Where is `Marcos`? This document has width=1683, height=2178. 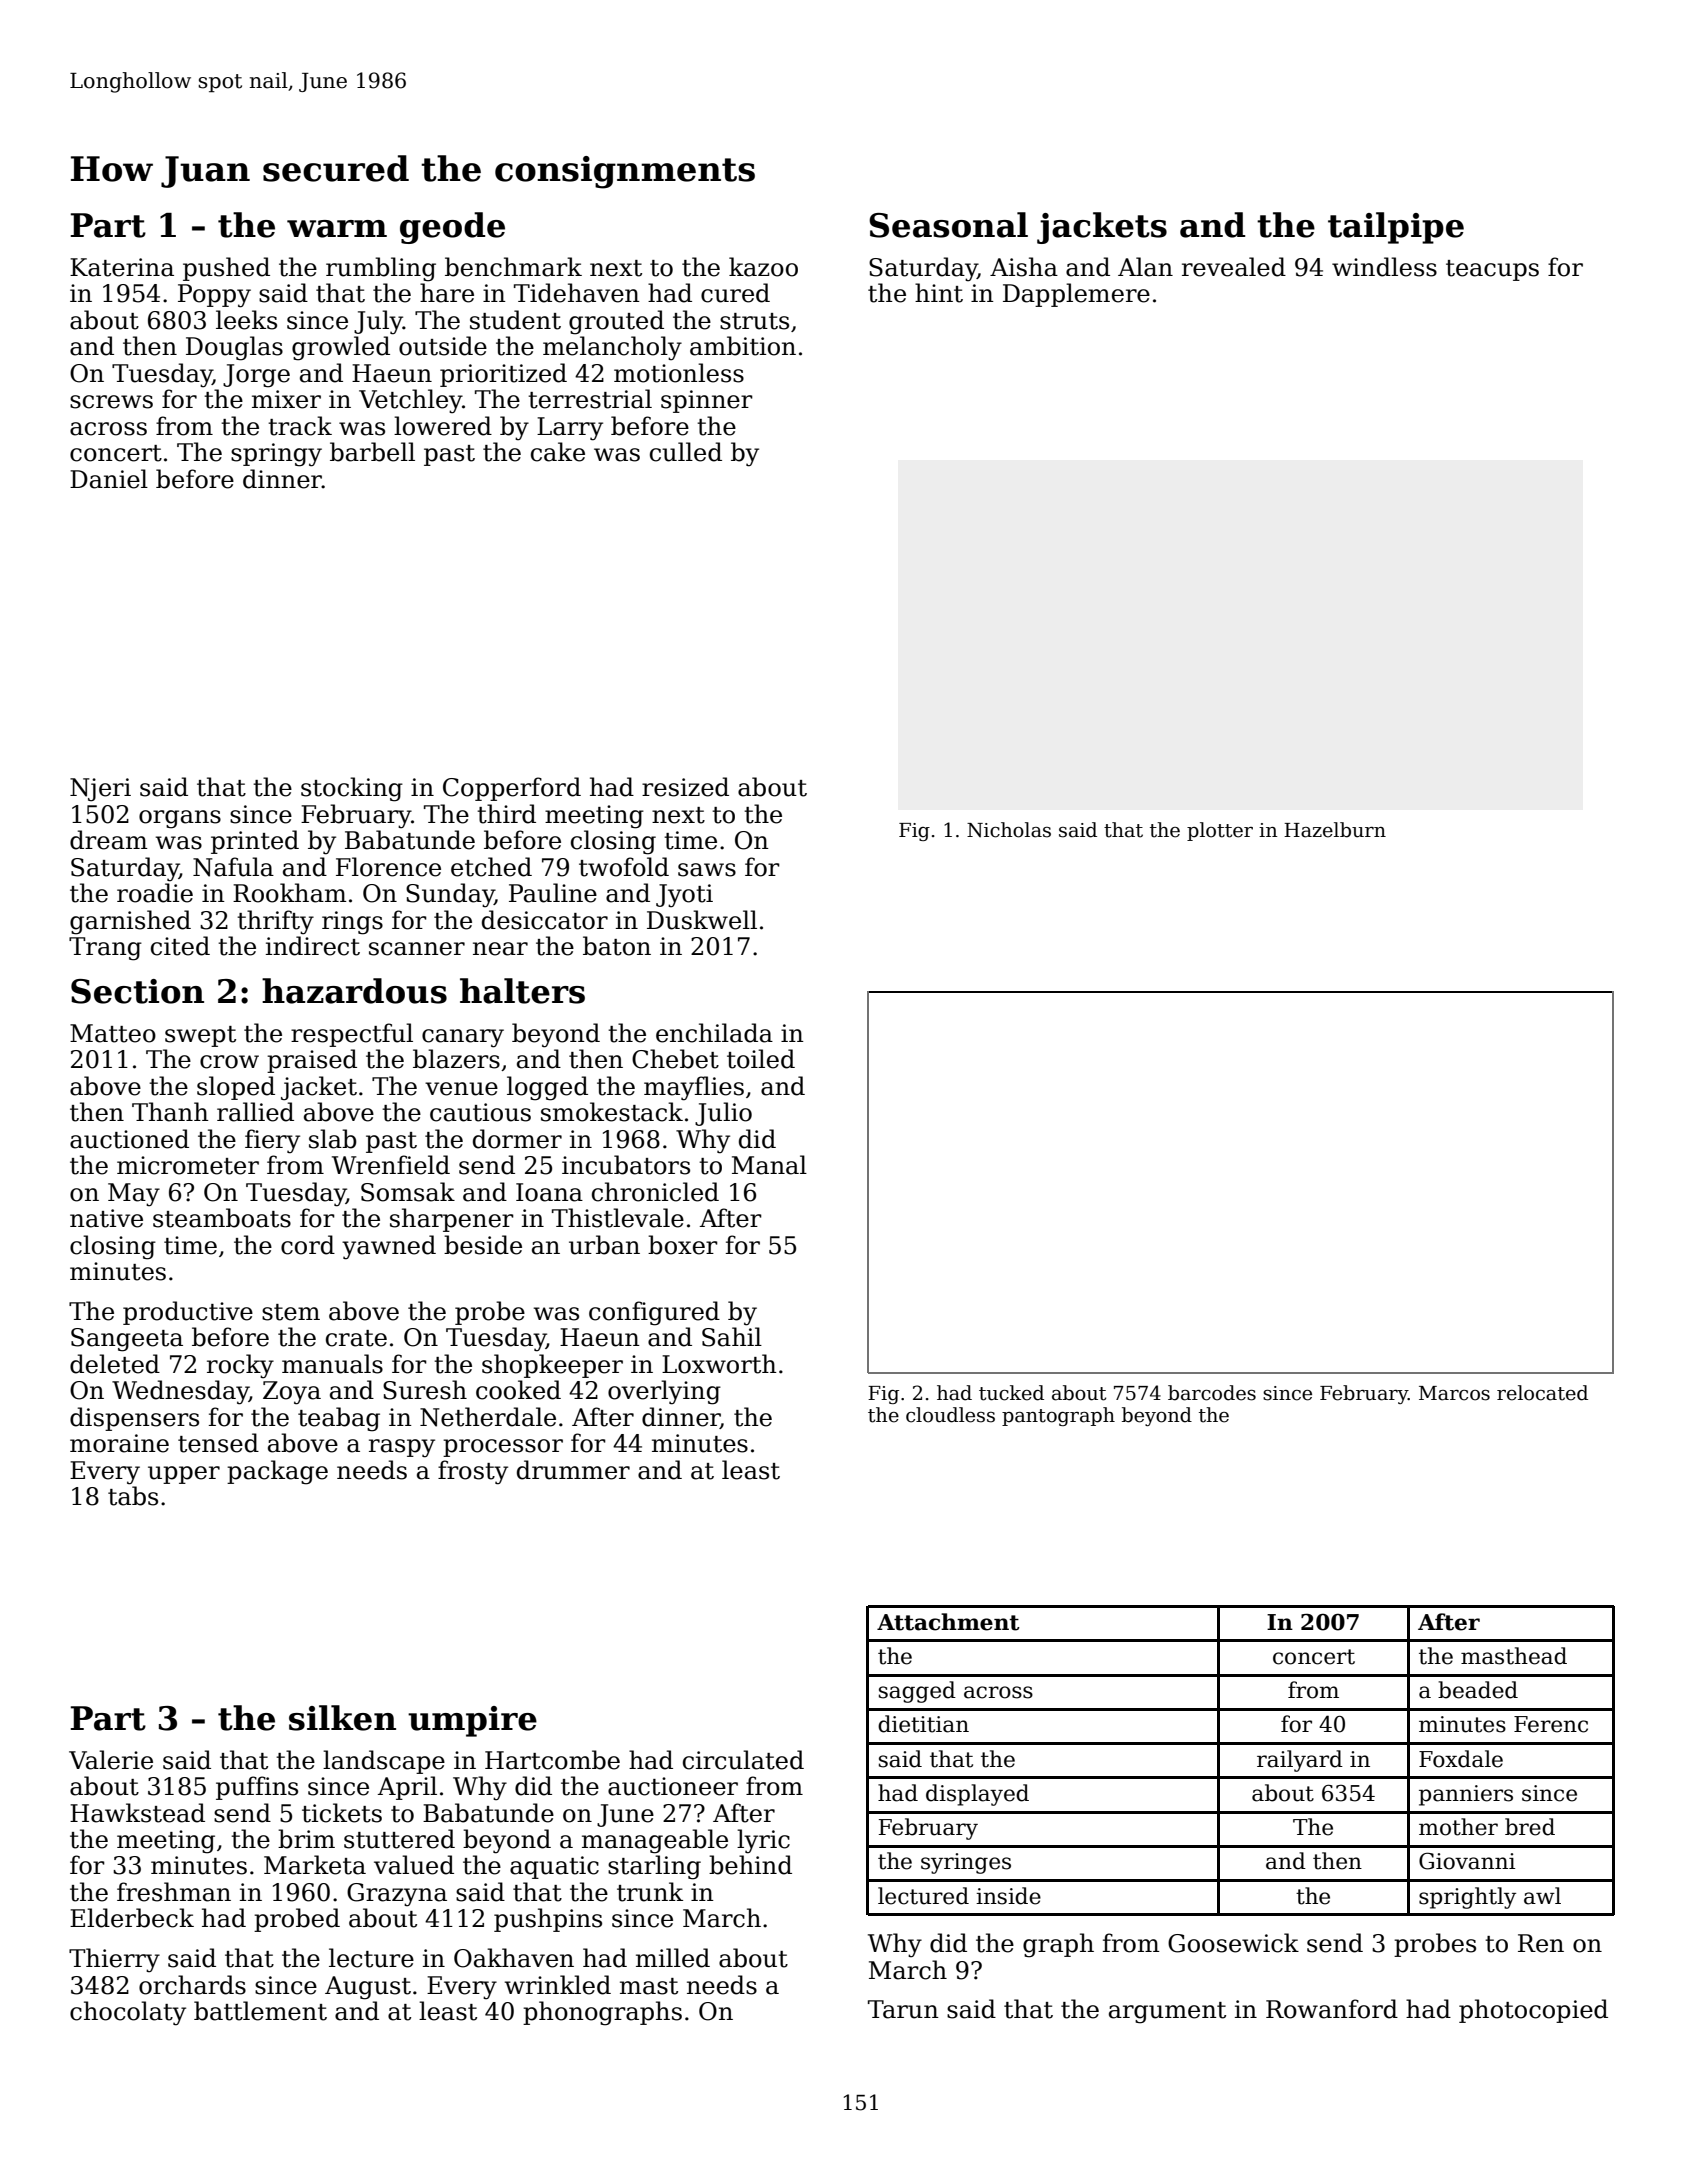
Marcos is located at coordinates (1454, 1393).
